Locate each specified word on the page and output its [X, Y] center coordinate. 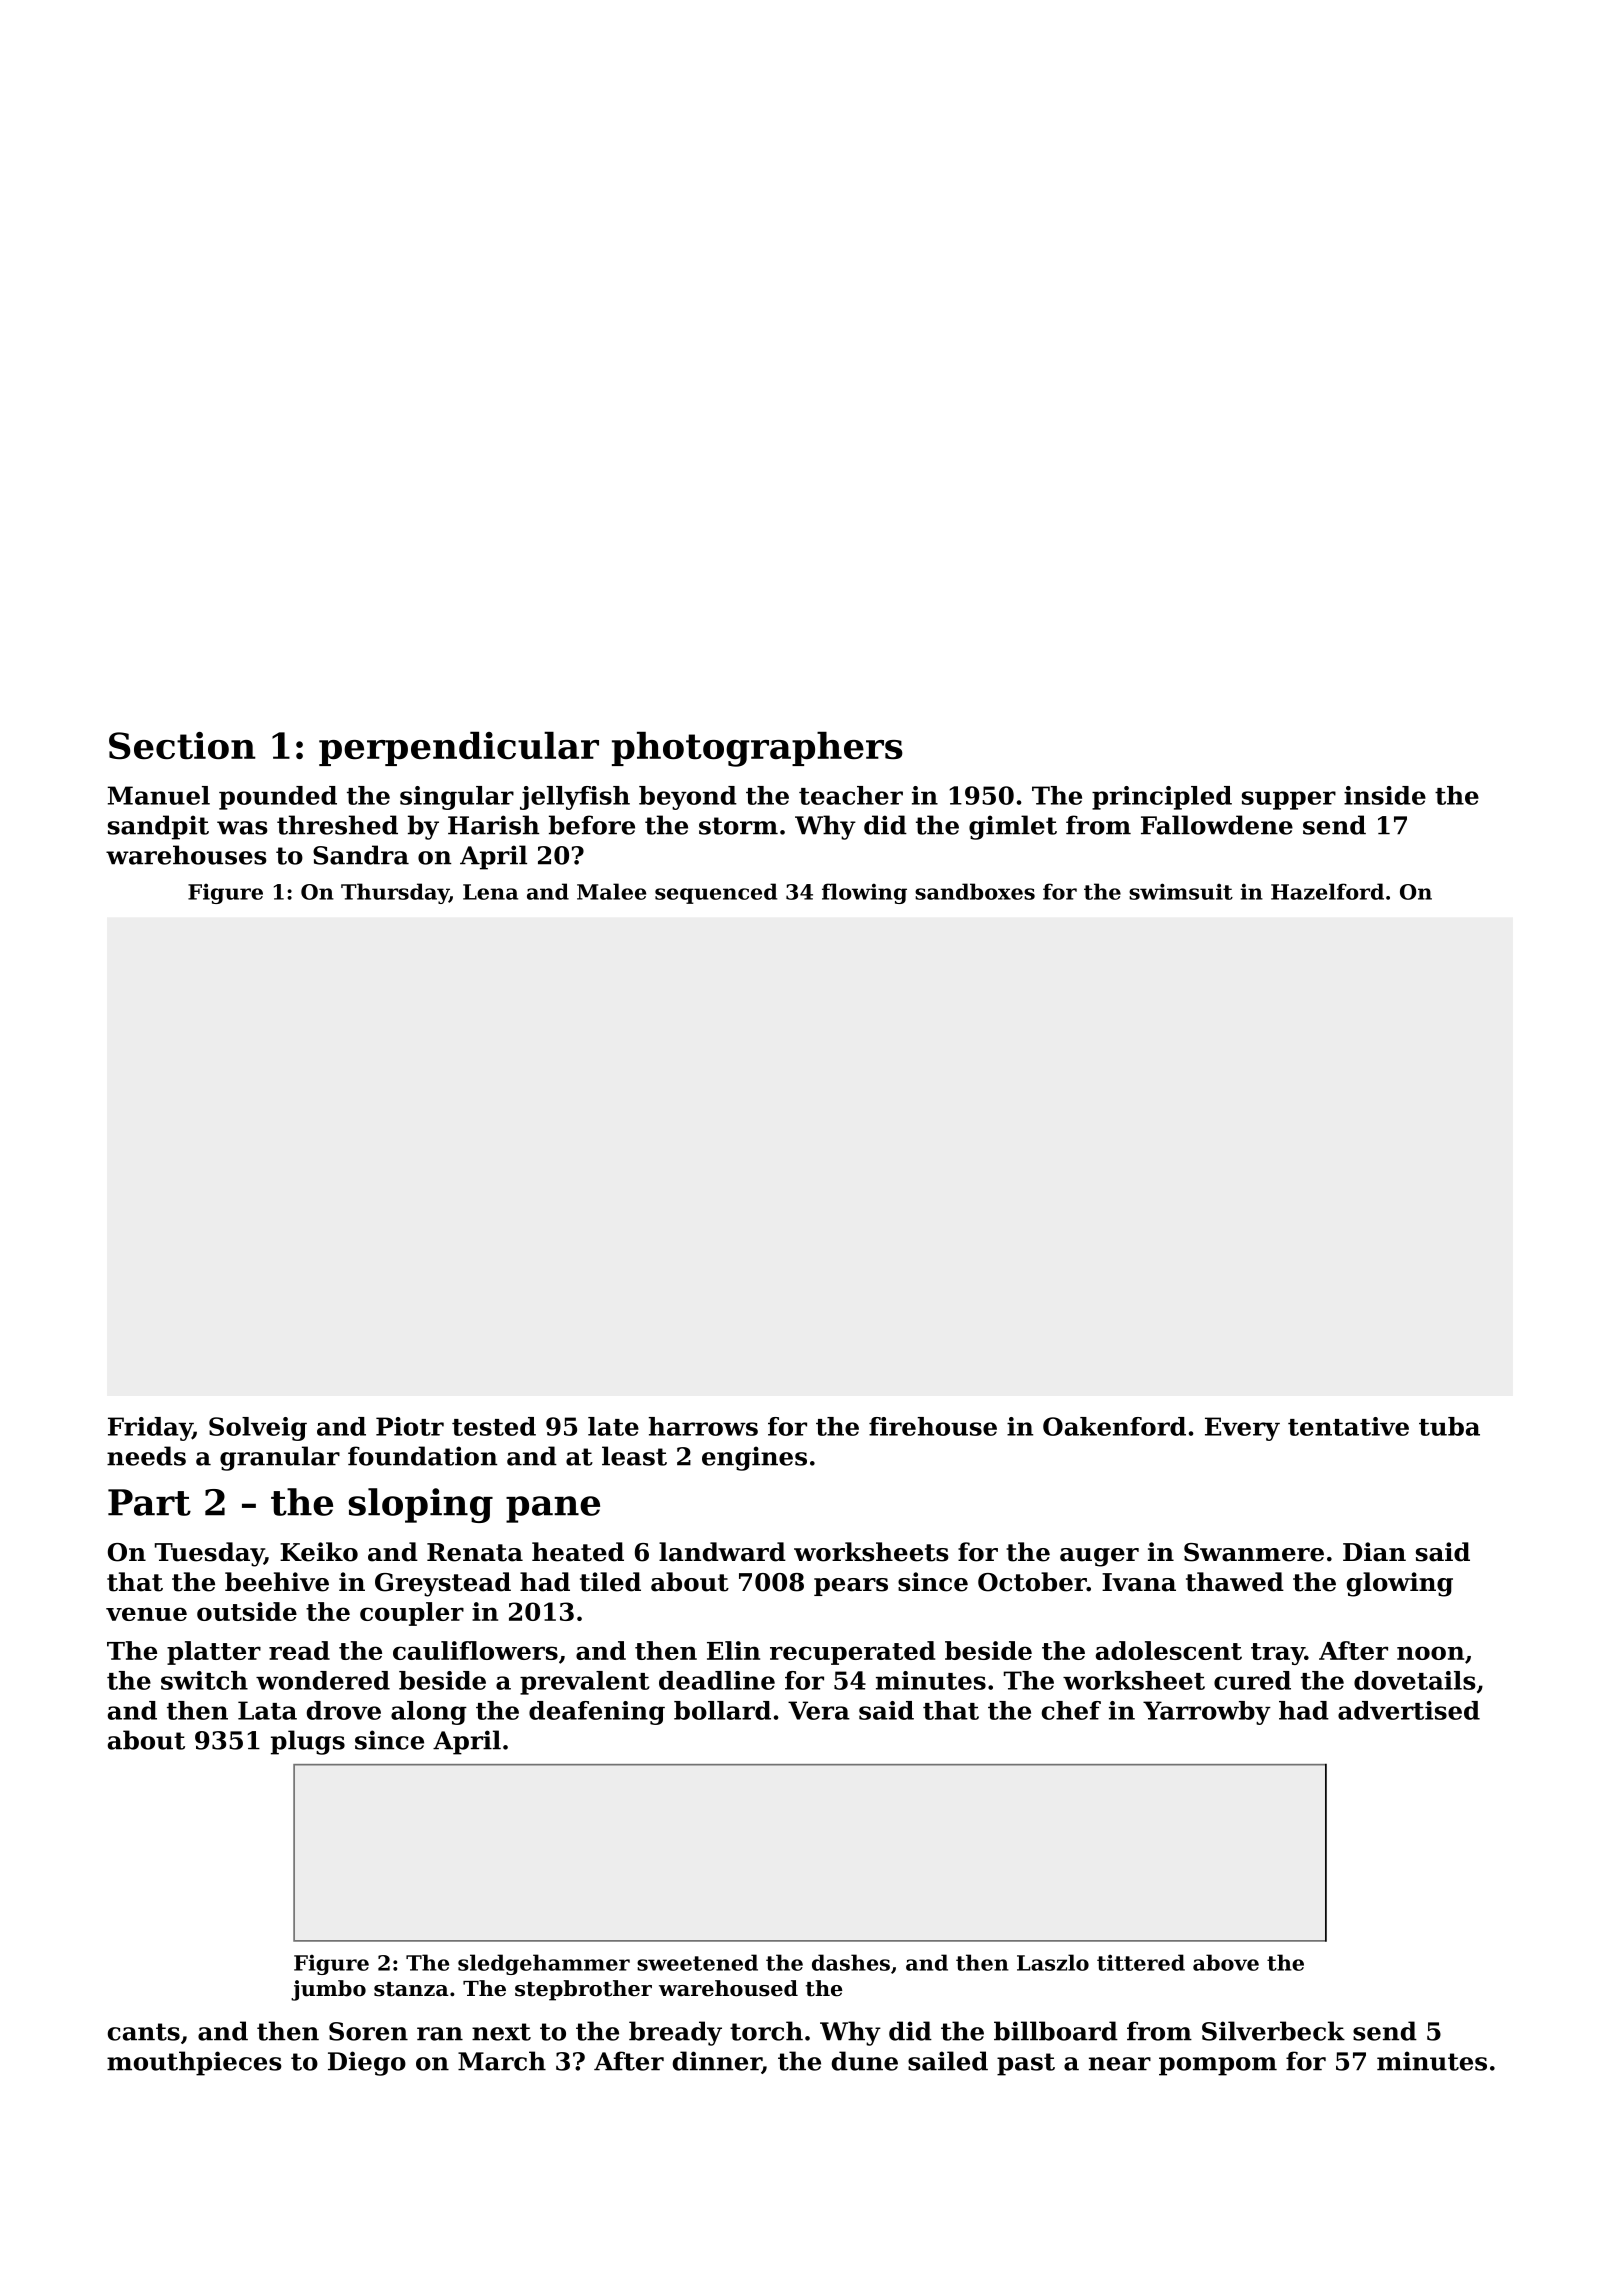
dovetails [1415, 1680]
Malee [611, 891]
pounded [278, 798]
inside [1385, 795]
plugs [308, 1742]
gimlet [1013, 827]
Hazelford [1327, 891]
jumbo [328, 1990]
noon [1430, 1653]
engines [754, 1458]
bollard [722, 1710]
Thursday [395, 893]
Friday [150, 1429]
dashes [851, 1962]
